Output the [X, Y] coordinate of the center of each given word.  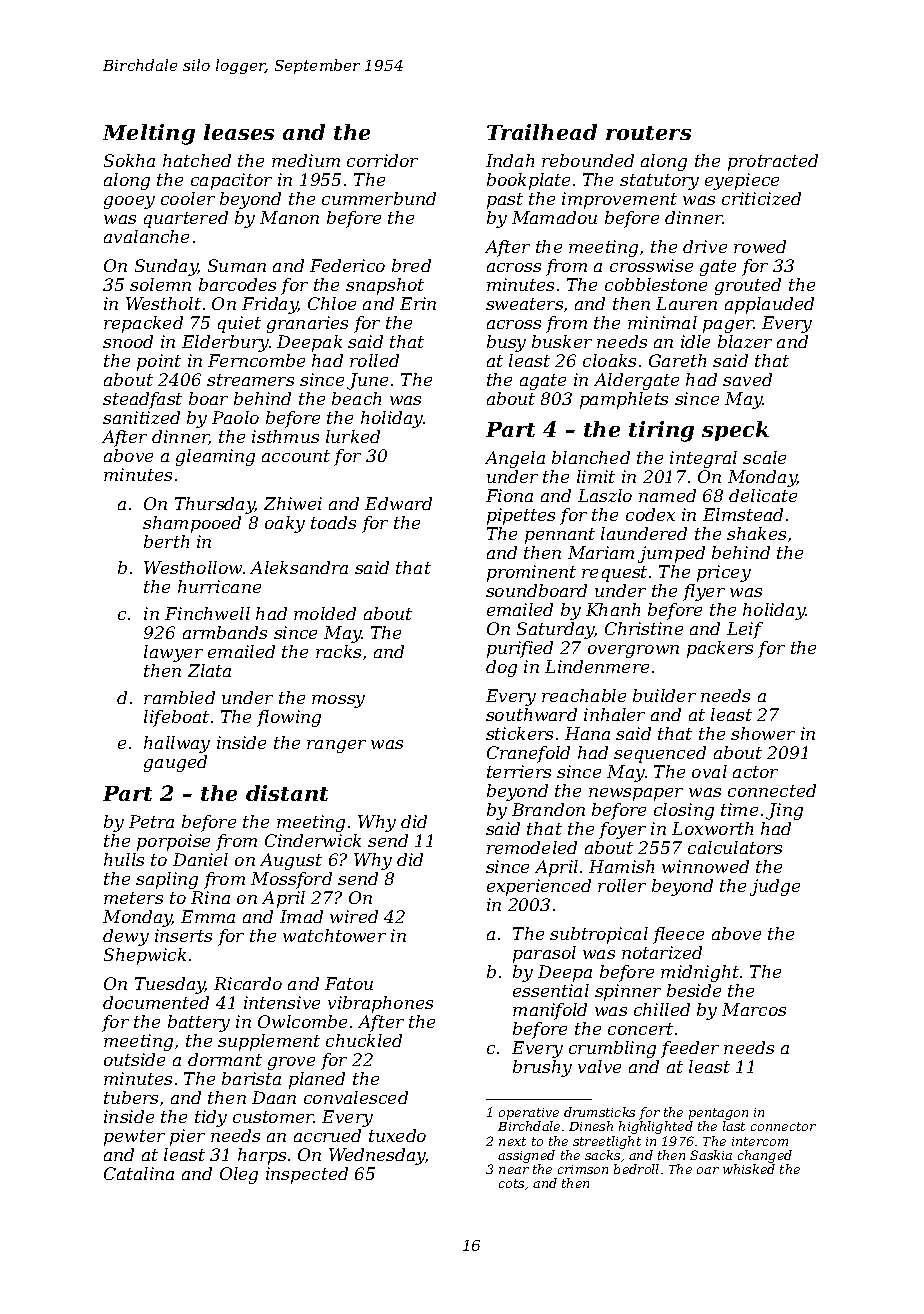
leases [239, 132]
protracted [773, 162]
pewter [134, 1138]
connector [783, 1126]
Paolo [235, 417]
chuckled [364, 1040]
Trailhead [542, 132]
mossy [338, 701]
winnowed [705, 866]
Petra [151, 821]
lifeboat [176, 718]
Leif [745, 630]
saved [747, 379]
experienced [539, 887]
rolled [374, 360]
